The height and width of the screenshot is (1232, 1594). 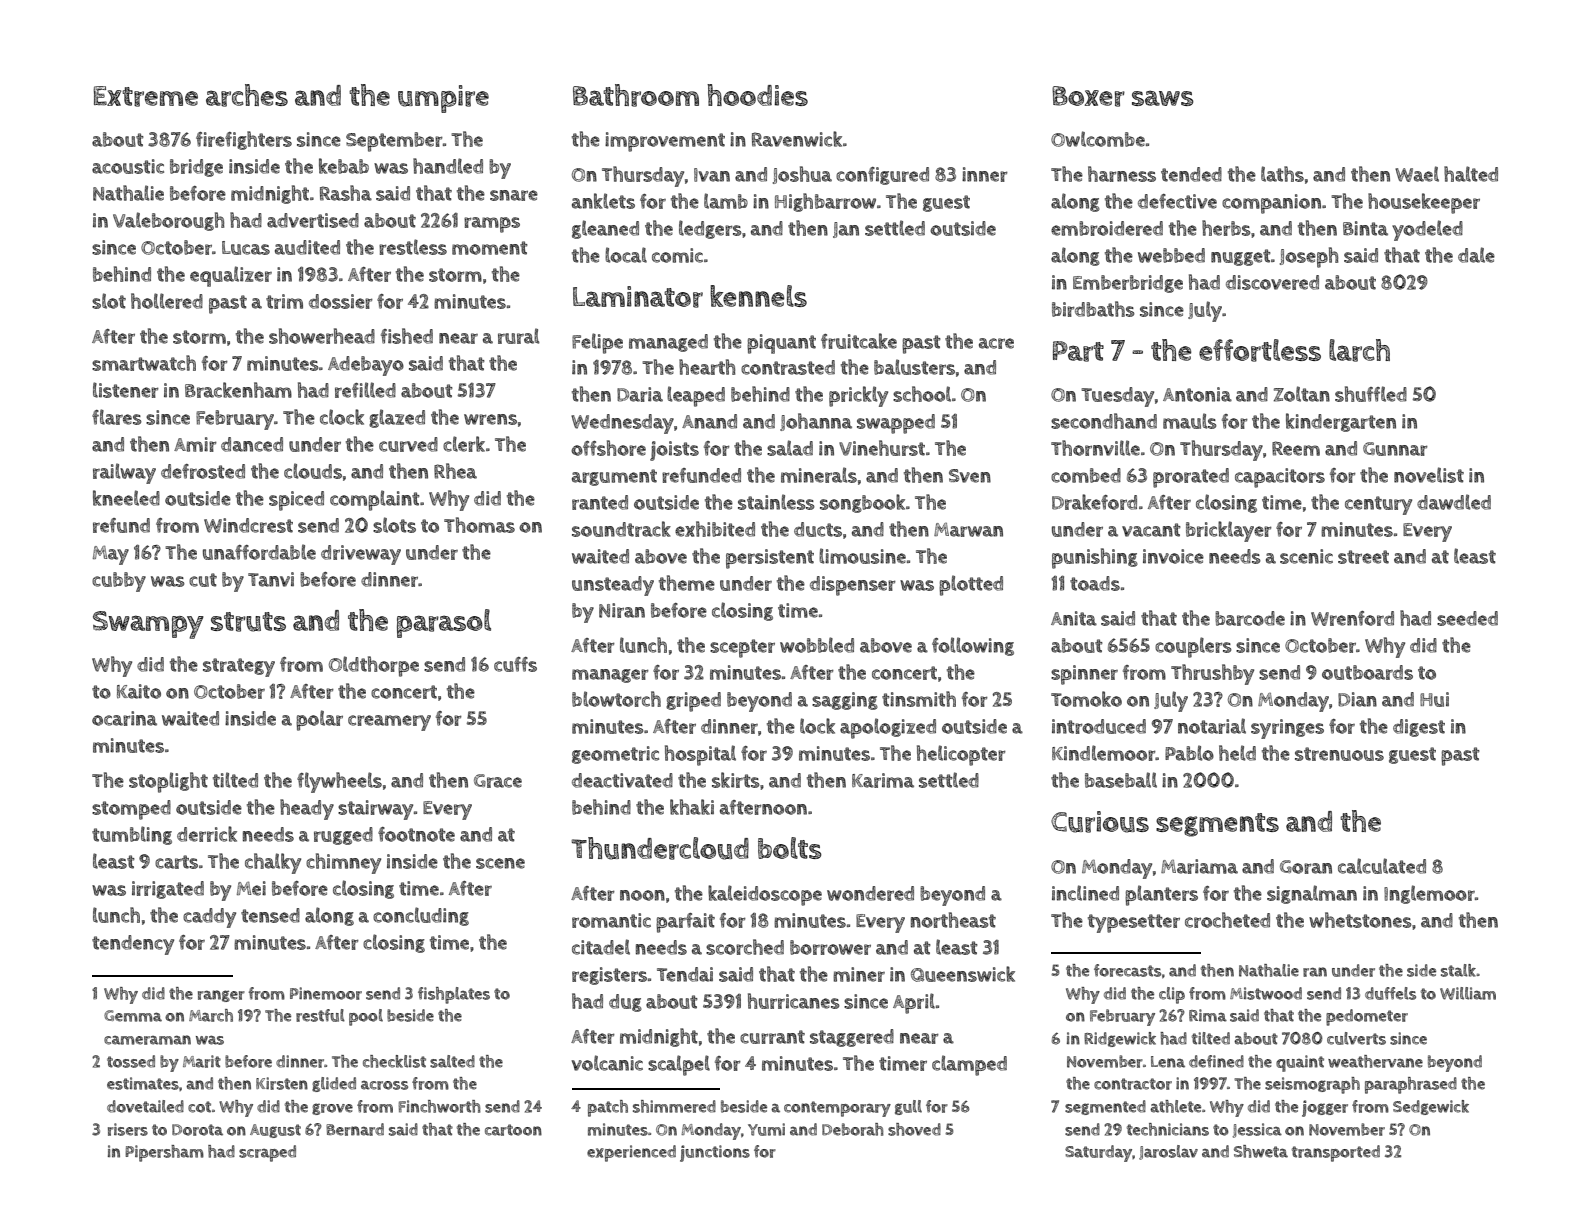 I want to click on Binta, so click(x=1365, y=228).
